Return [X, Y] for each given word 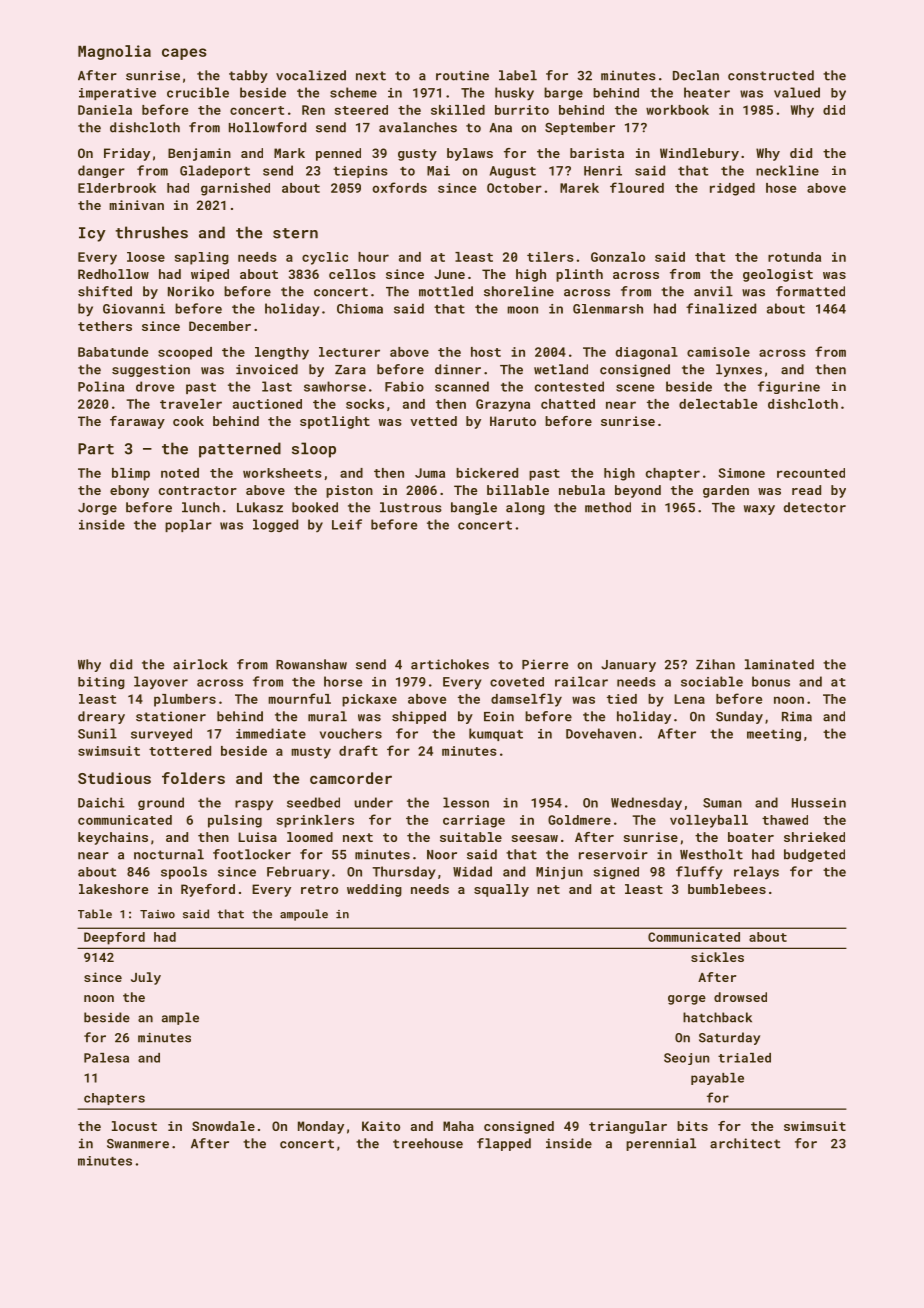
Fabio [404, 386]
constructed [771, 75]
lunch [201, 507]
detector [815, 507]
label [518, 75]
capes [184, 54]
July [146, 978]
